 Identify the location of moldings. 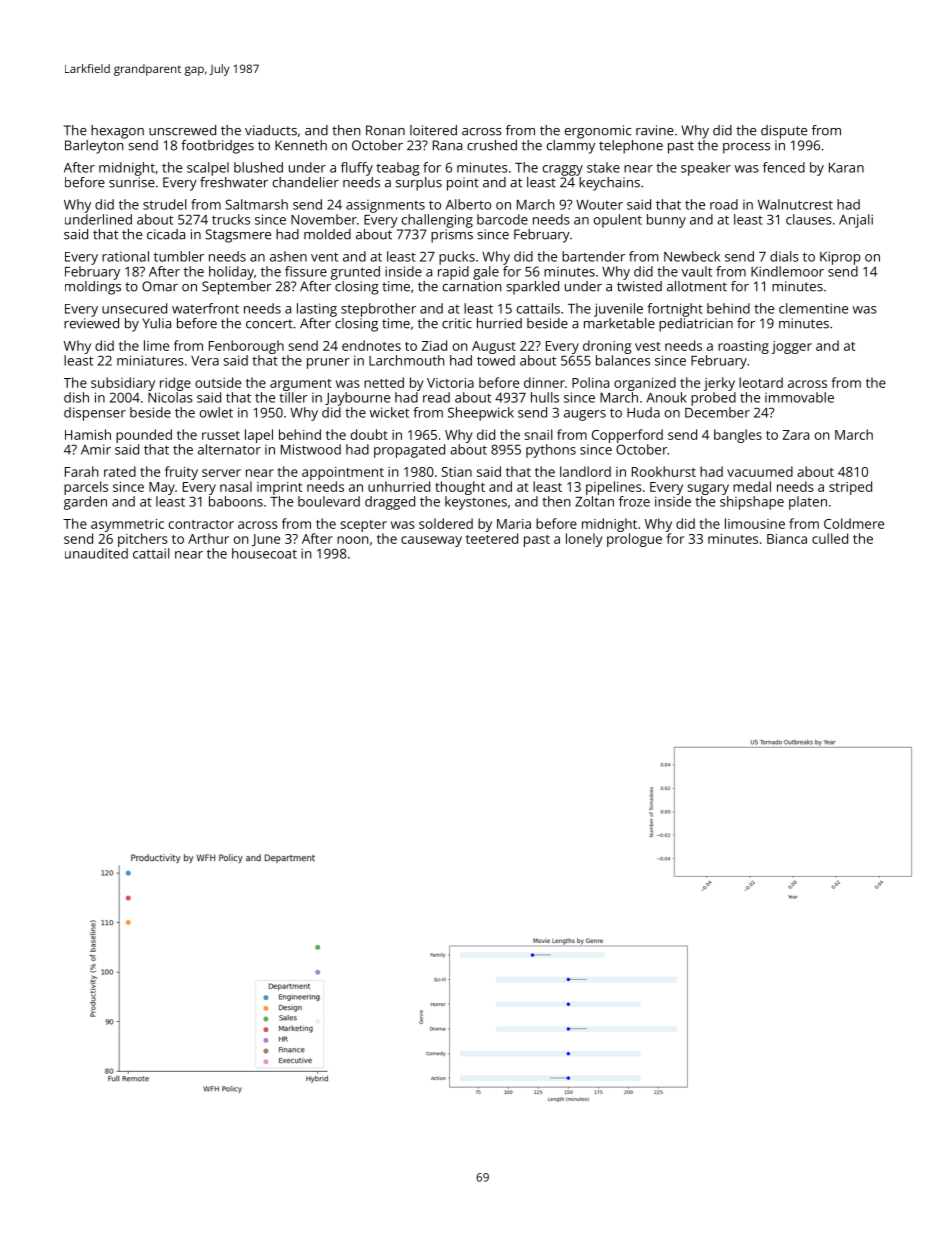
(93, 288).
